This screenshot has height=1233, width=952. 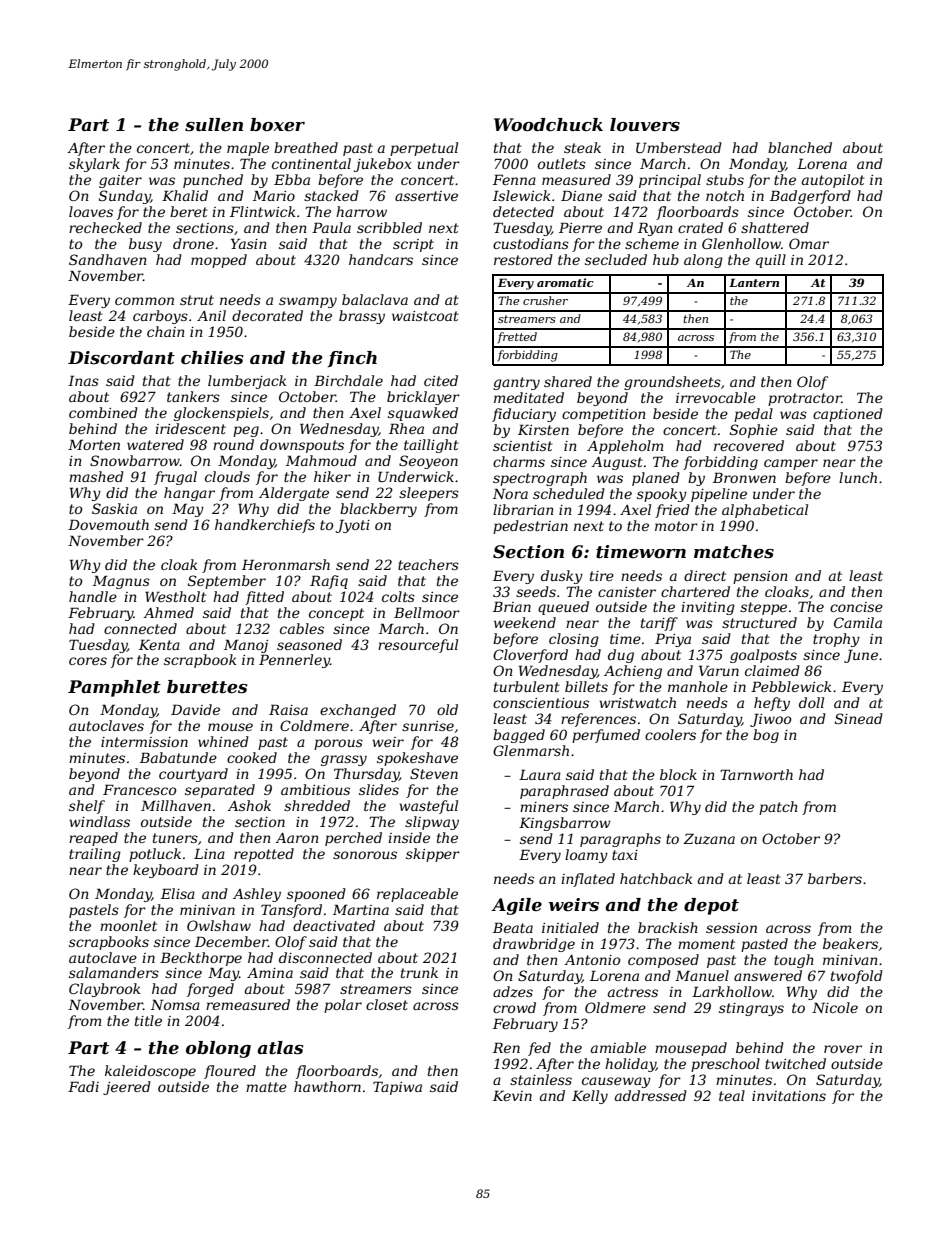 I want to click on protractor, so click(x=805, y=399).
